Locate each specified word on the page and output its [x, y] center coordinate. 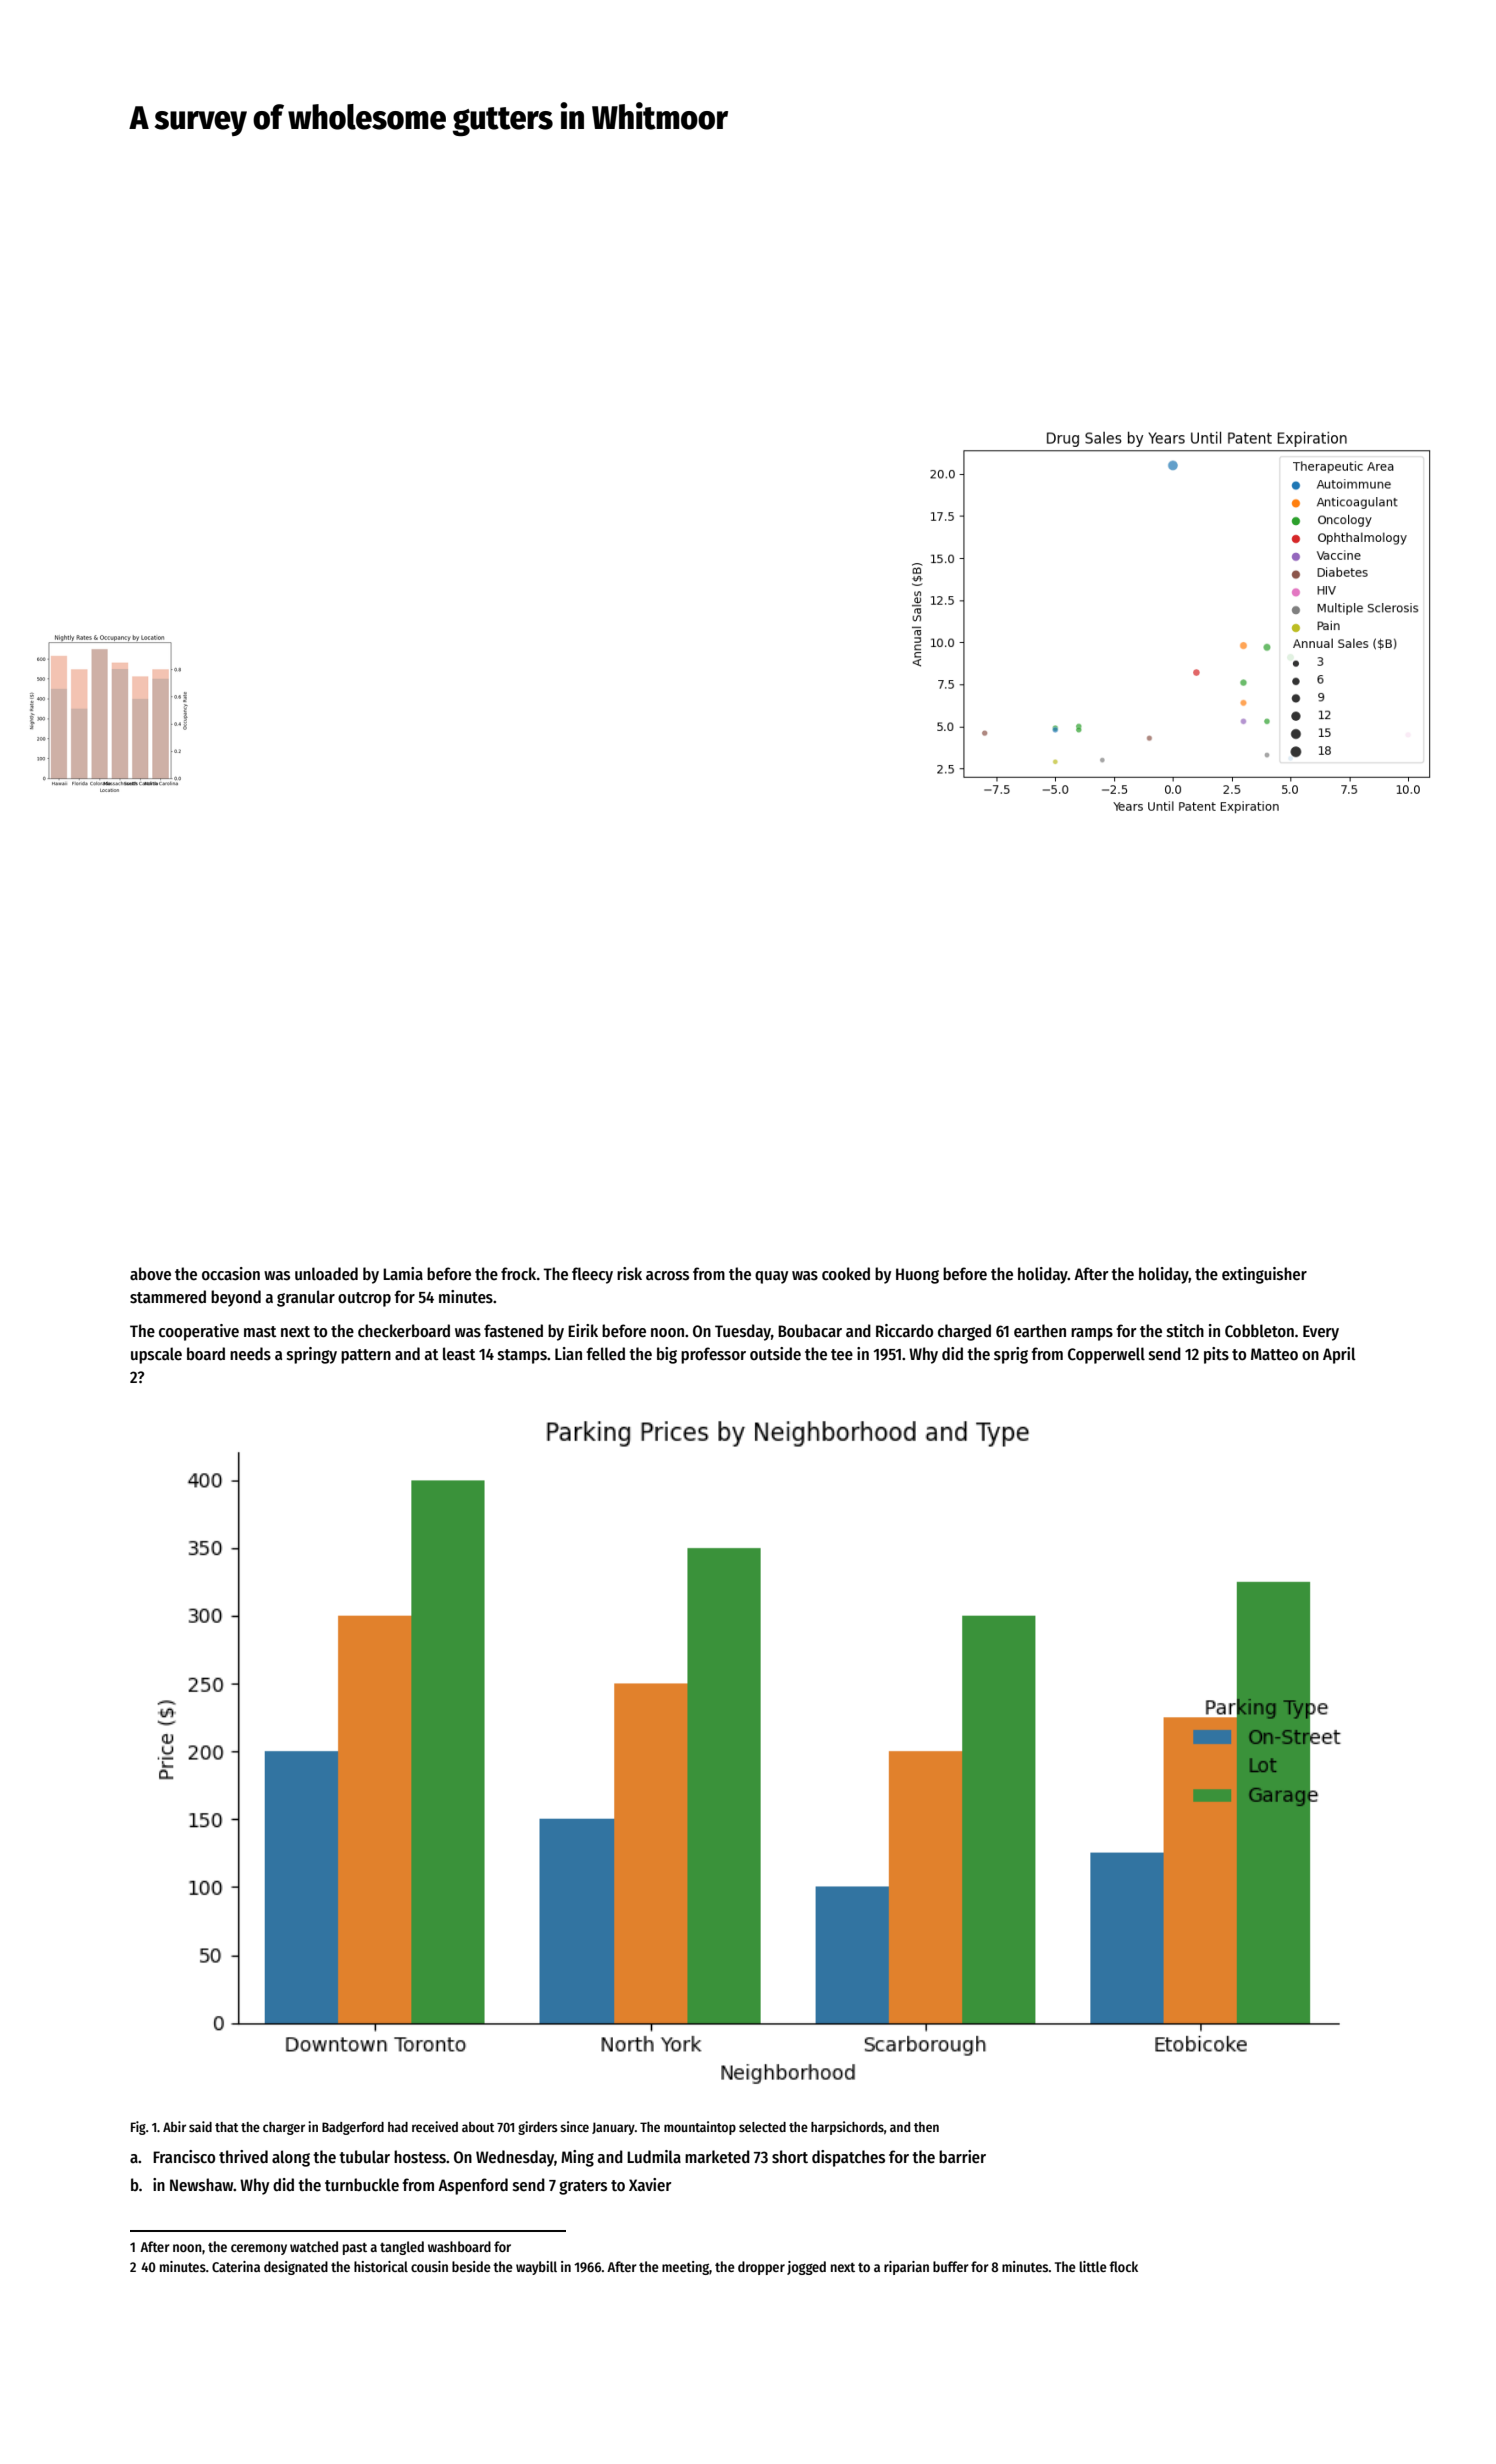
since [574, 2126]
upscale [156, 1355]
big [667, 1355]
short [790, 2157]
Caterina [236, 2266]
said [200, 2126]
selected [762, 2127]
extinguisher [1264, 1275]
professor [713, 1355]
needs [250, 1354]
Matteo [1274, 1354]
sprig [1011, 1355]
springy [312, 1355]
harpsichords [847, 2128]
